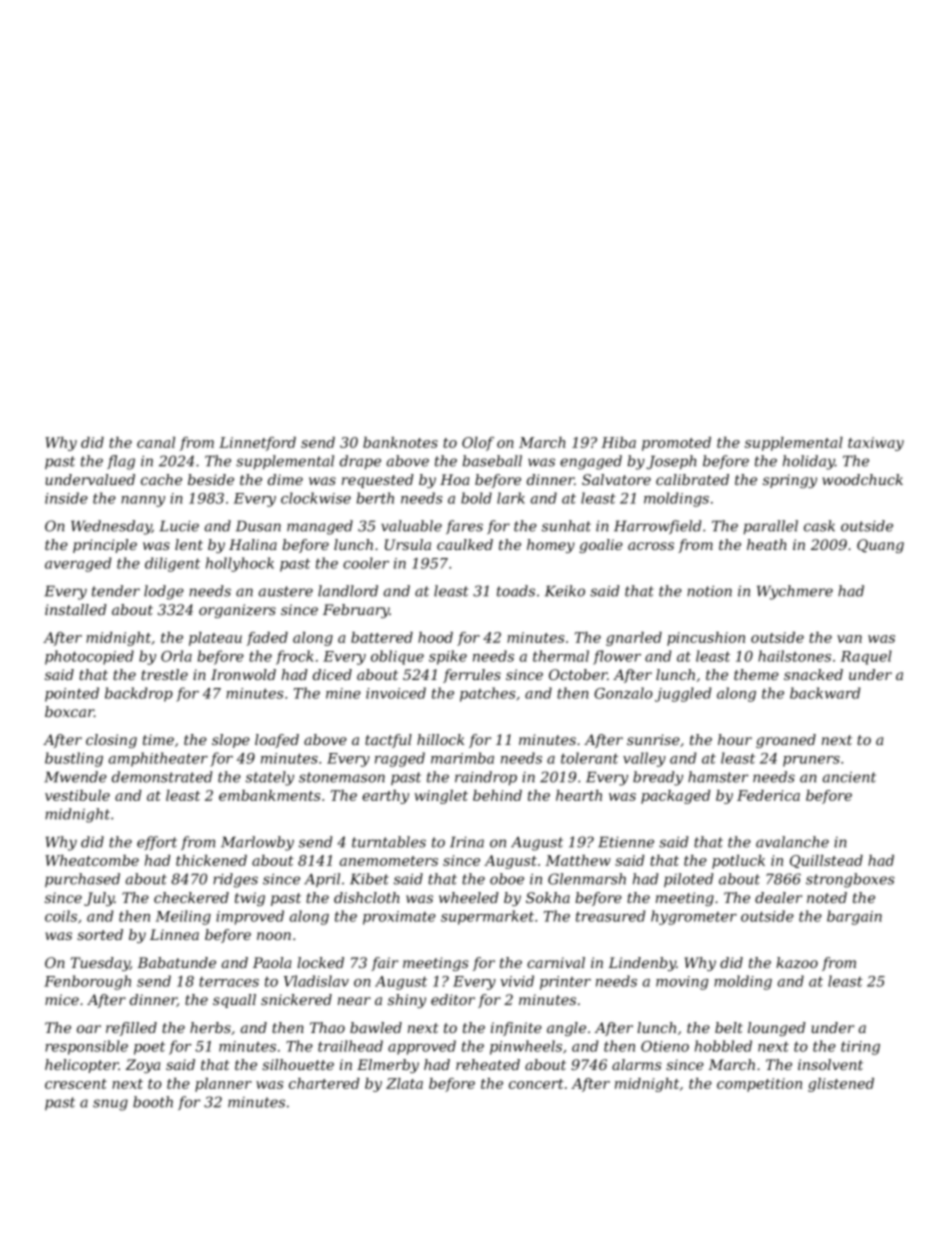  What do you see at coordinates (153, 1102) in the image?
I see `booth` at bounding box center [153, 1102].
